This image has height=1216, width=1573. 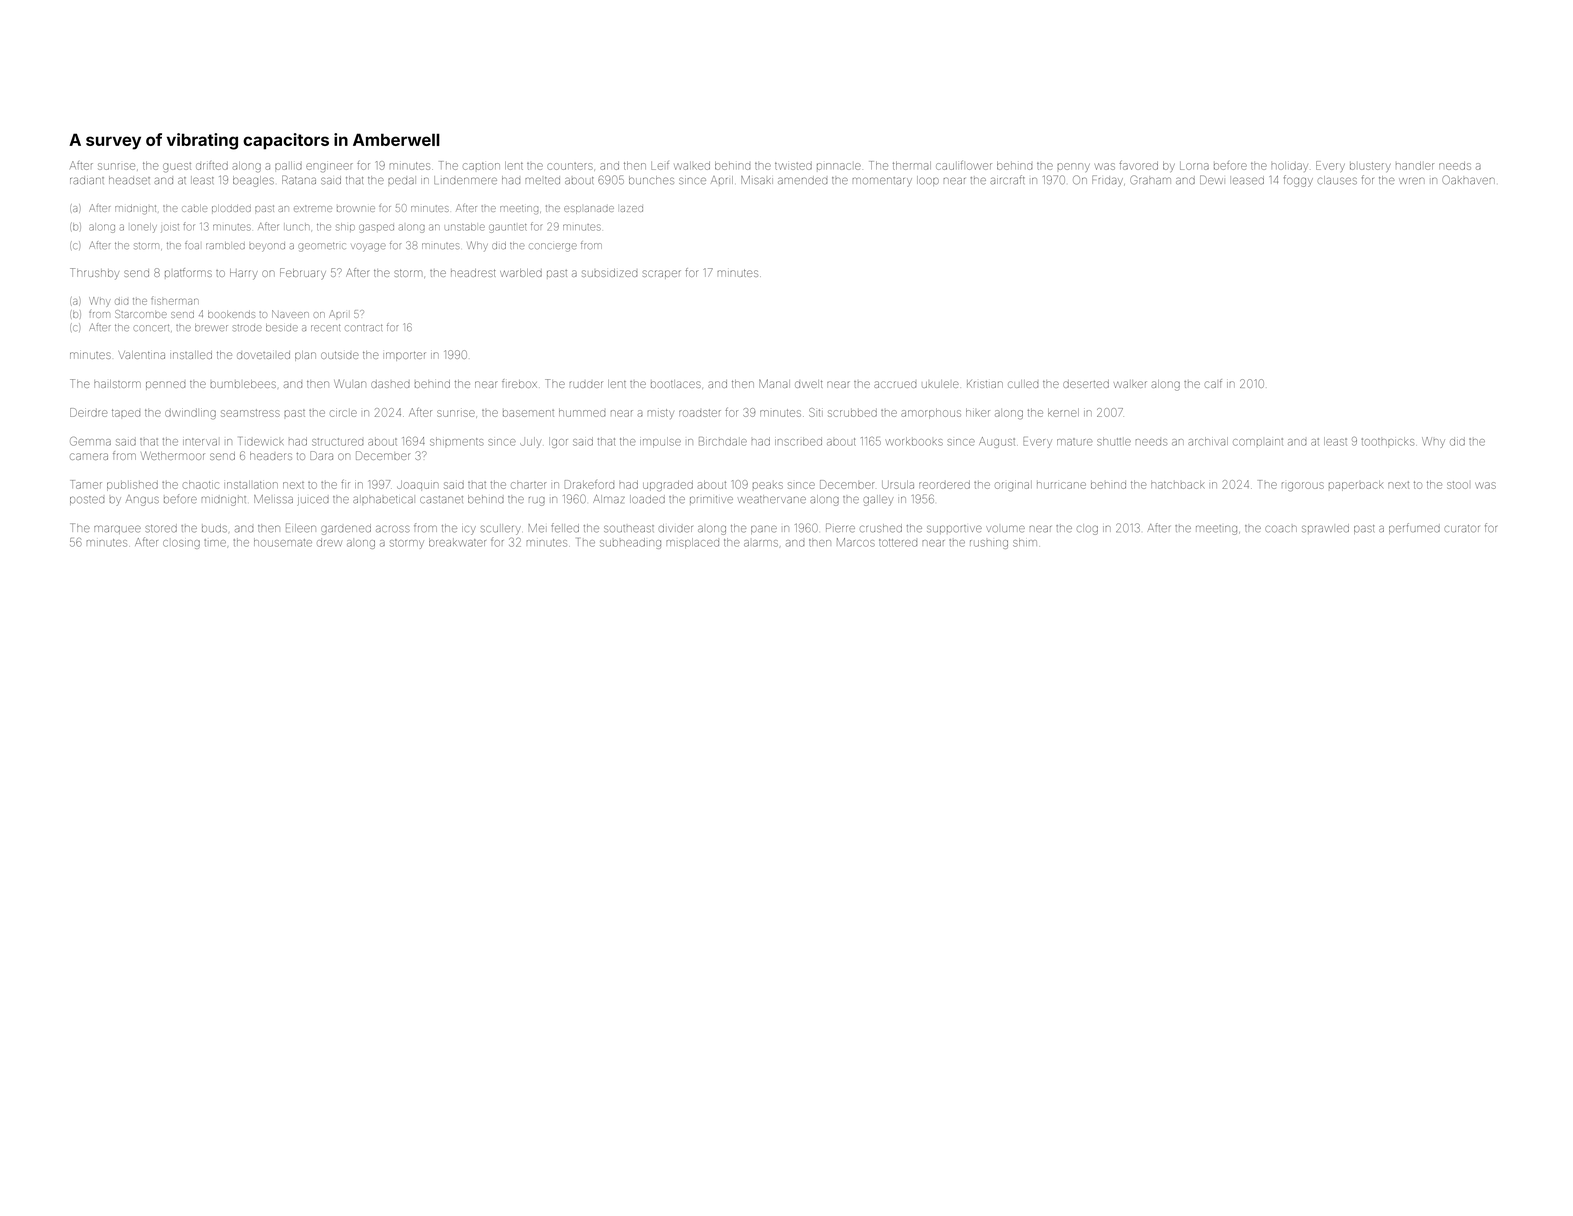 What do you see at coordinates (1461, 529) in the image?
I see `curator` at bounding box center [1461, 529].
